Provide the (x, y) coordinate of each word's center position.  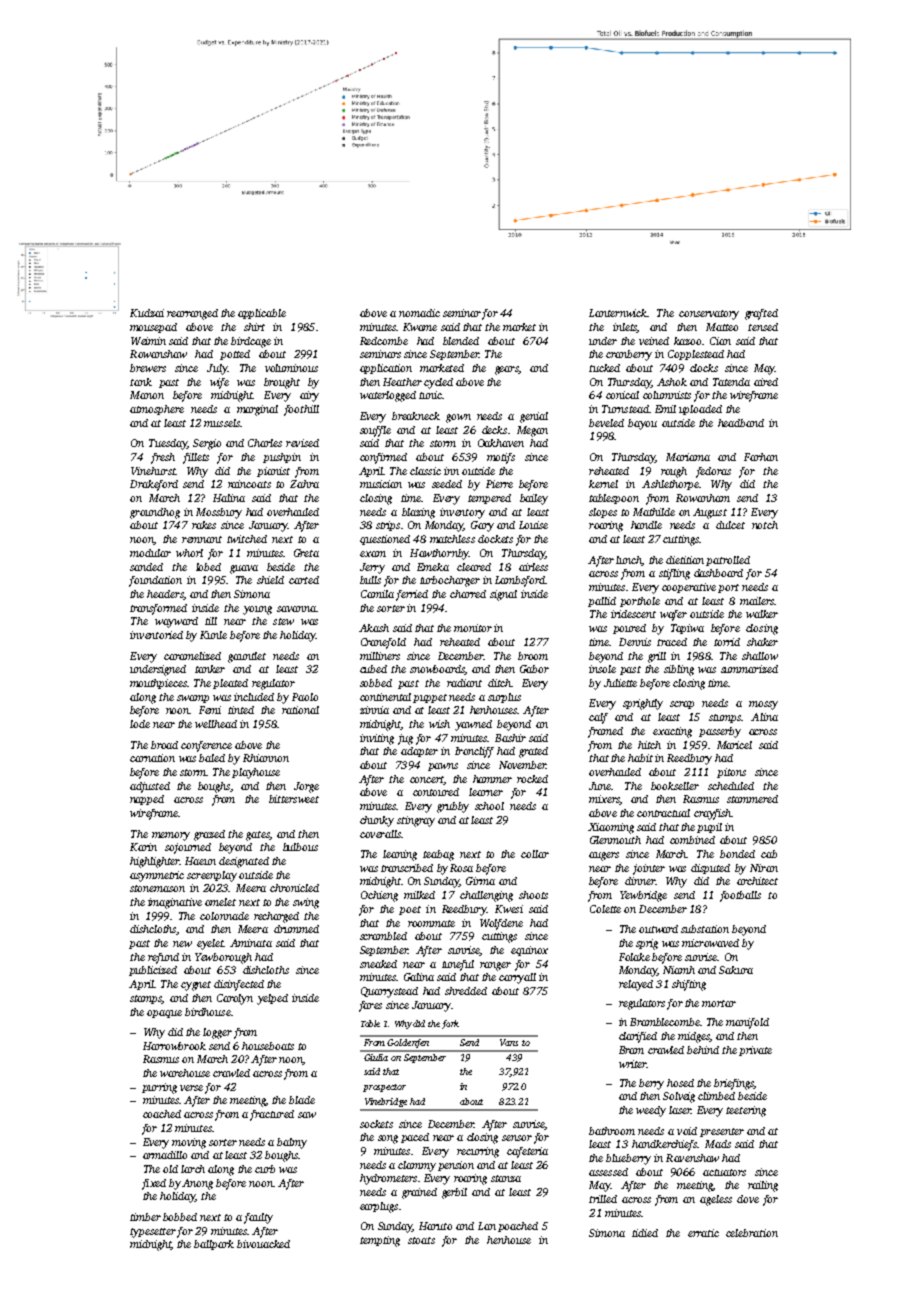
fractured (272, 1115)
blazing (418, 513)
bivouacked (263, 1244)
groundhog (155, 513)
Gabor (534, 669)
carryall (517, 978)
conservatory (709, 315)
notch (765, 525)
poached (518, 1227)
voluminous (291, 368)
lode (140, 724)
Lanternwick (618, 313)
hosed (680, 1083)
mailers (757, 601)
